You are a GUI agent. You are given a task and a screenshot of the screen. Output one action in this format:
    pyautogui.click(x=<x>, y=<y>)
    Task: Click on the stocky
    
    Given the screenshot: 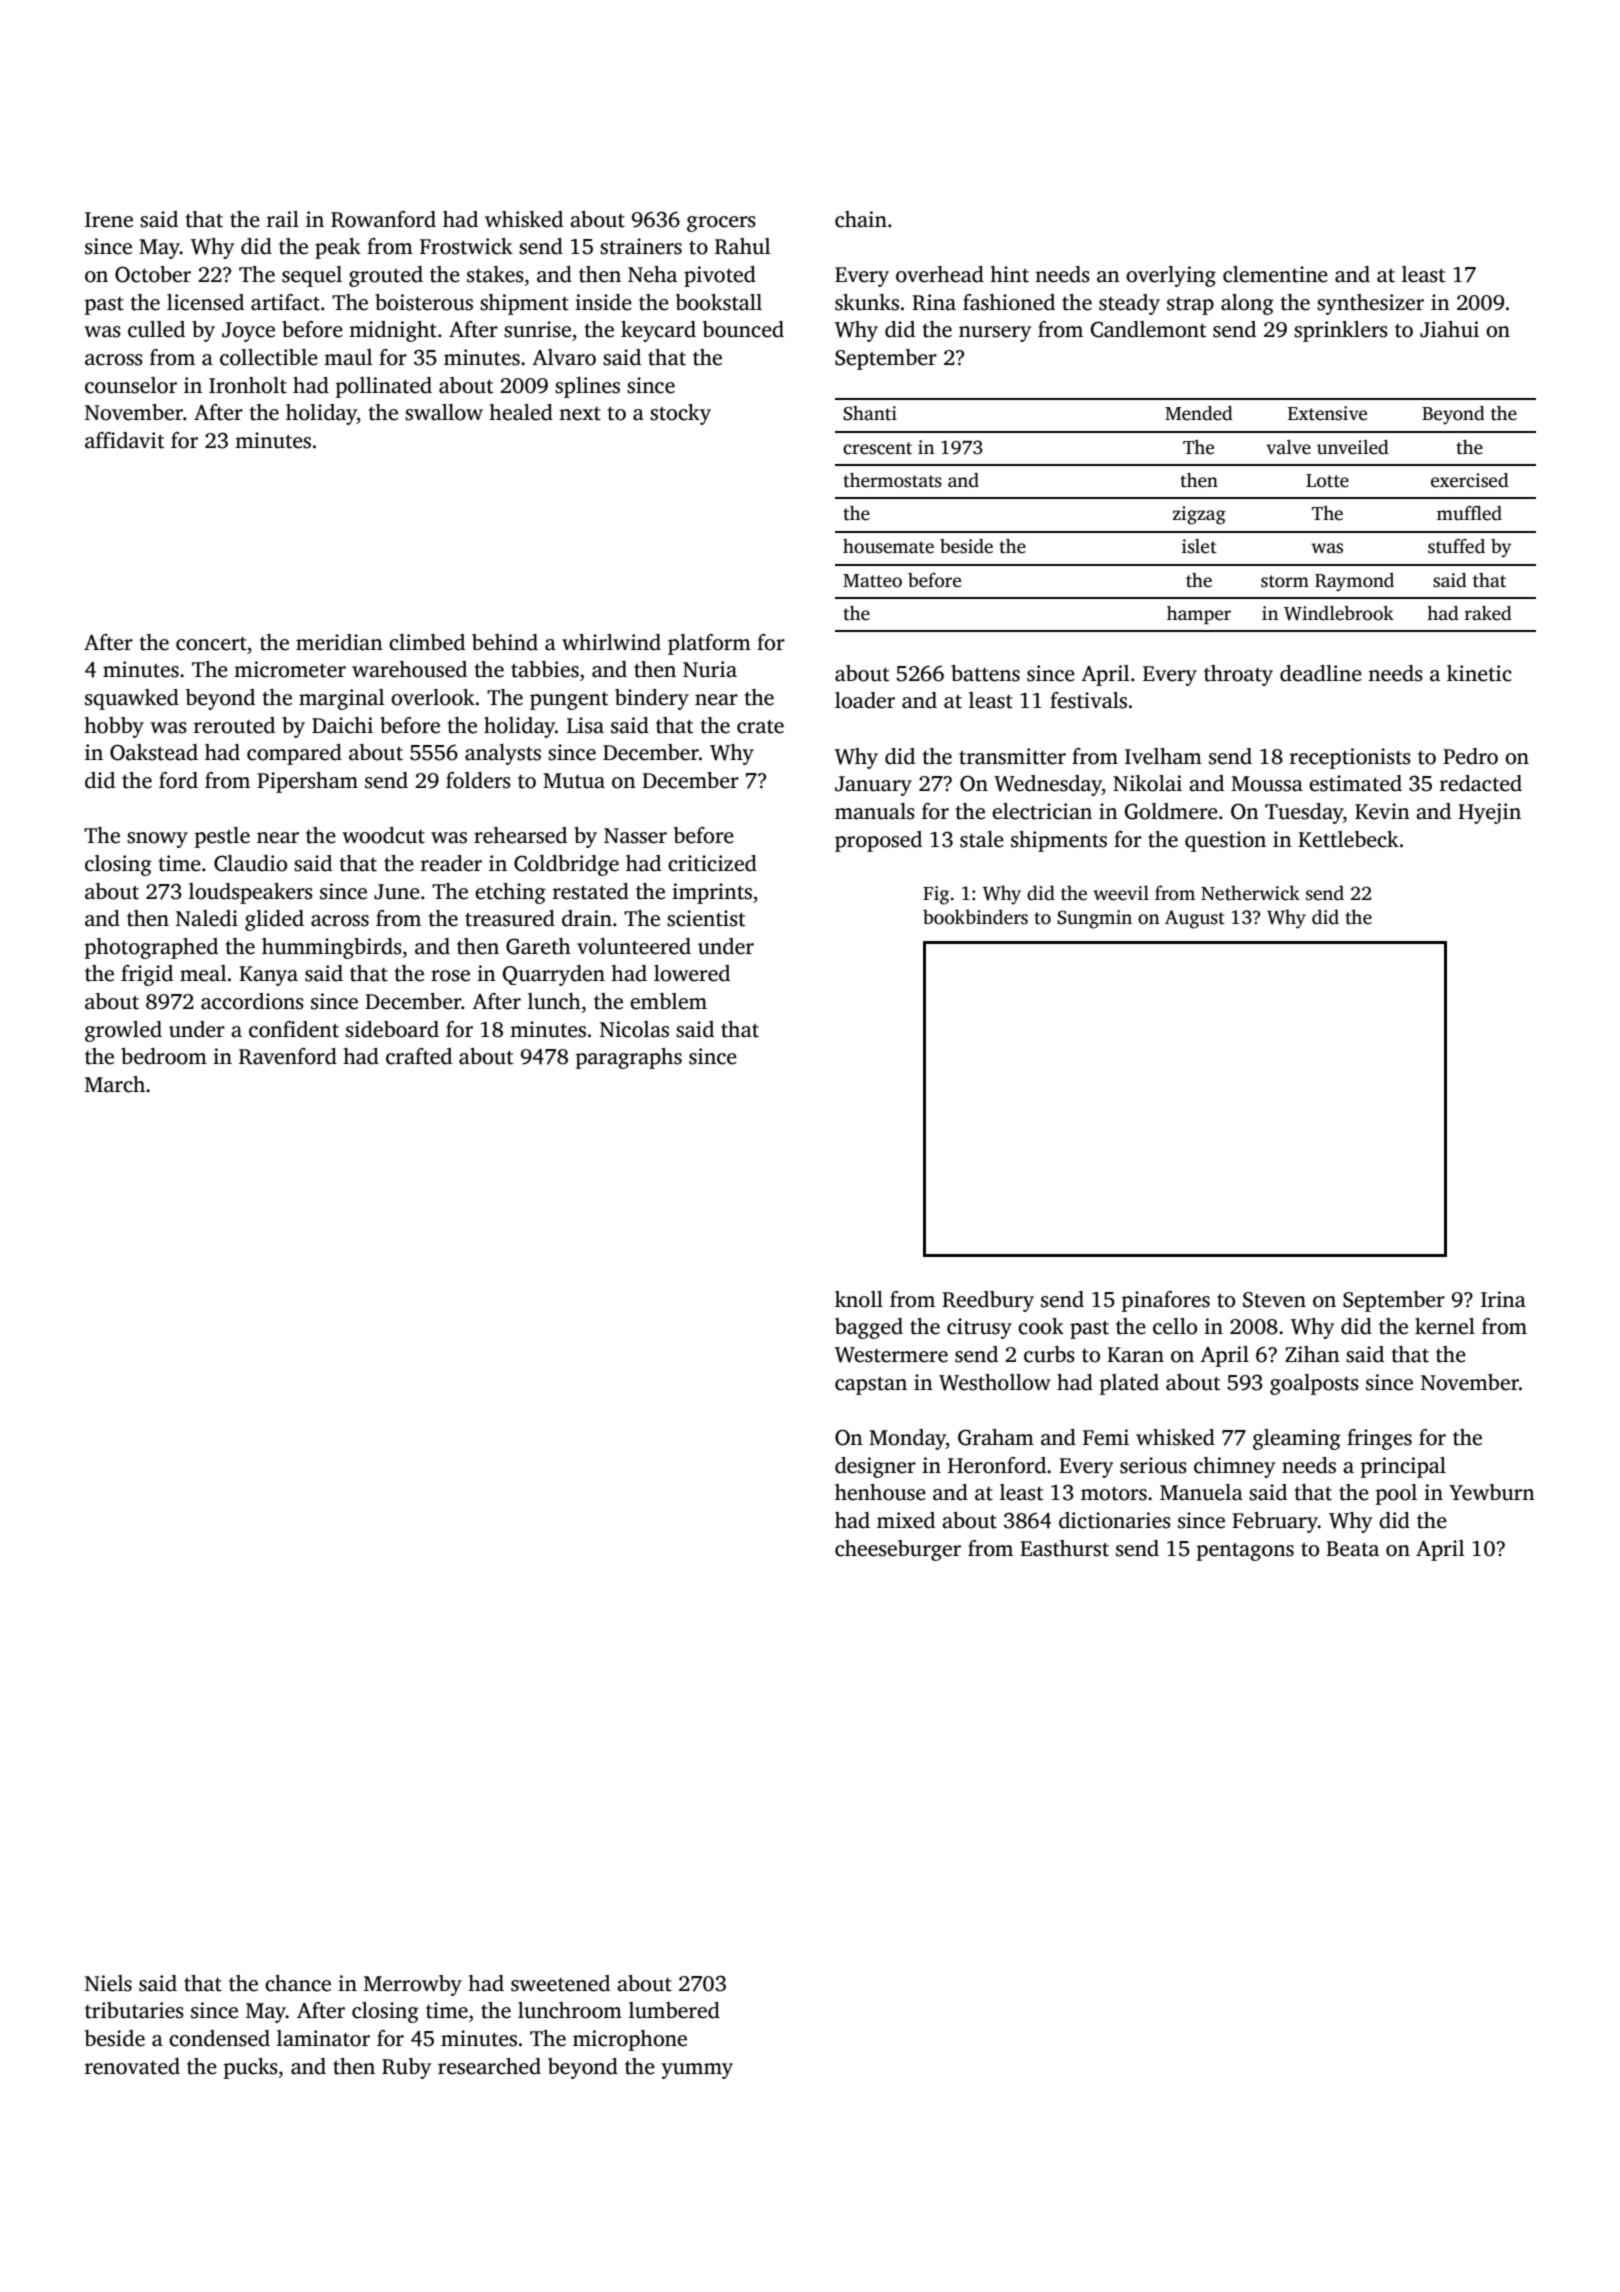 What is the action you would take?
    pyautogui.click(x=680, y=414)
